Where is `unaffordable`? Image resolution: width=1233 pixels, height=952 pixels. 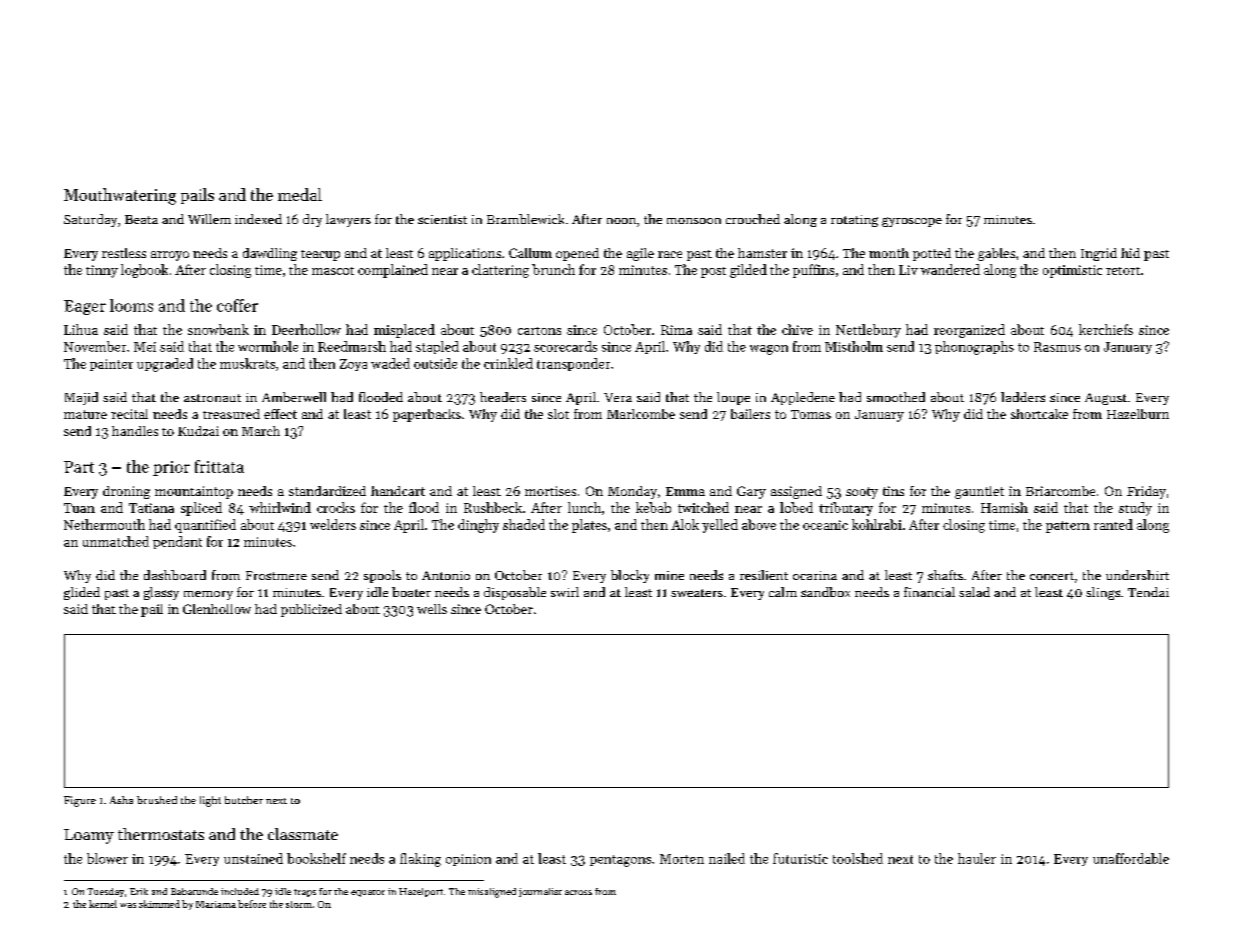
unaffordable is located at coordinates (1131, 858).
